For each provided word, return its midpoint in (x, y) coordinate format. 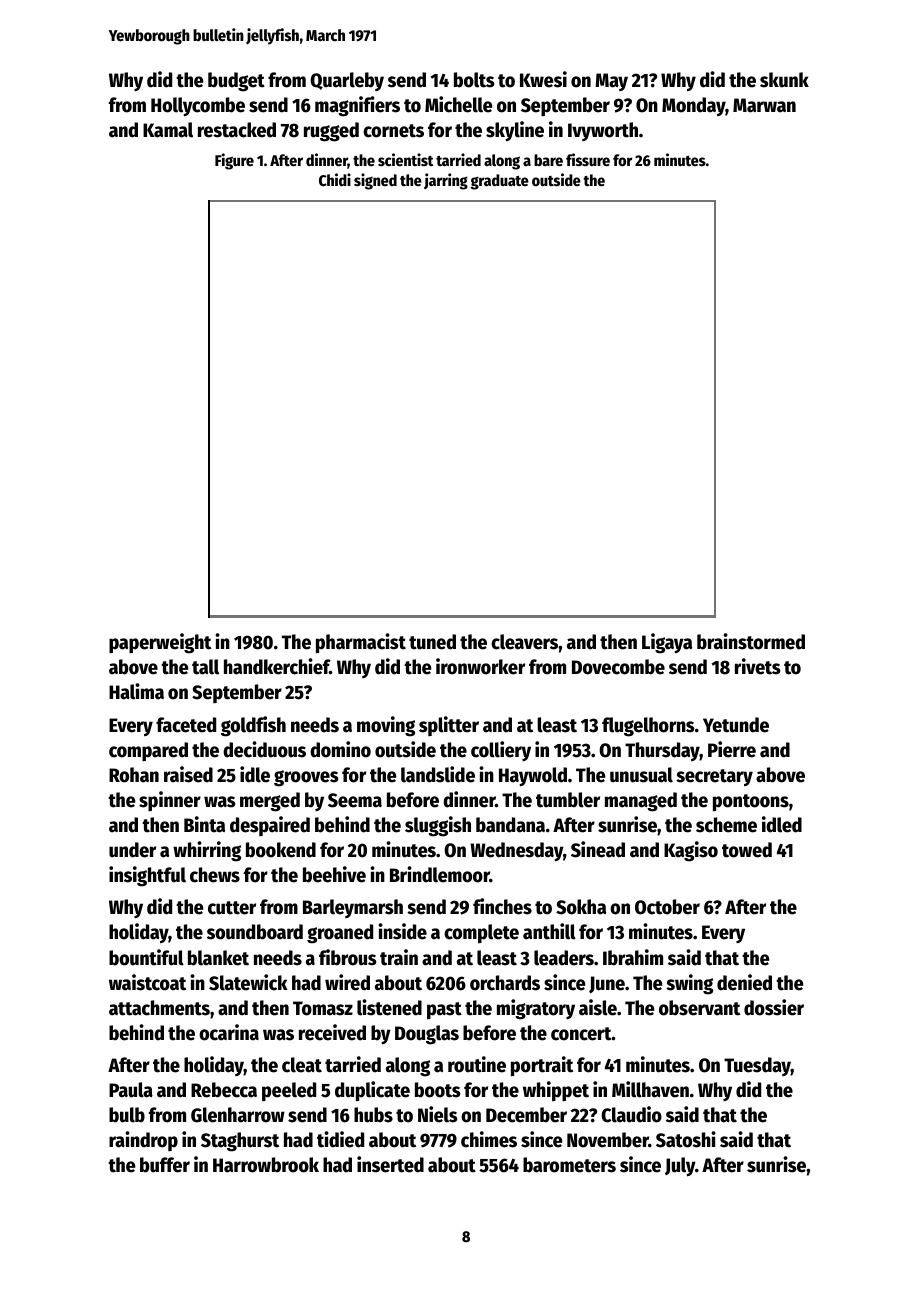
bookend (281, 850)
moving (386, 726)
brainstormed (751, 641)
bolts (474, 80)
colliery (501, 751)
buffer (165, 1165)
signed (375, 181)
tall (205, 667)
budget (236, 82)
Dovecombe (618, 667)
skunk (784, 80)
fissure (588, 159)
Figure (234, 161)
